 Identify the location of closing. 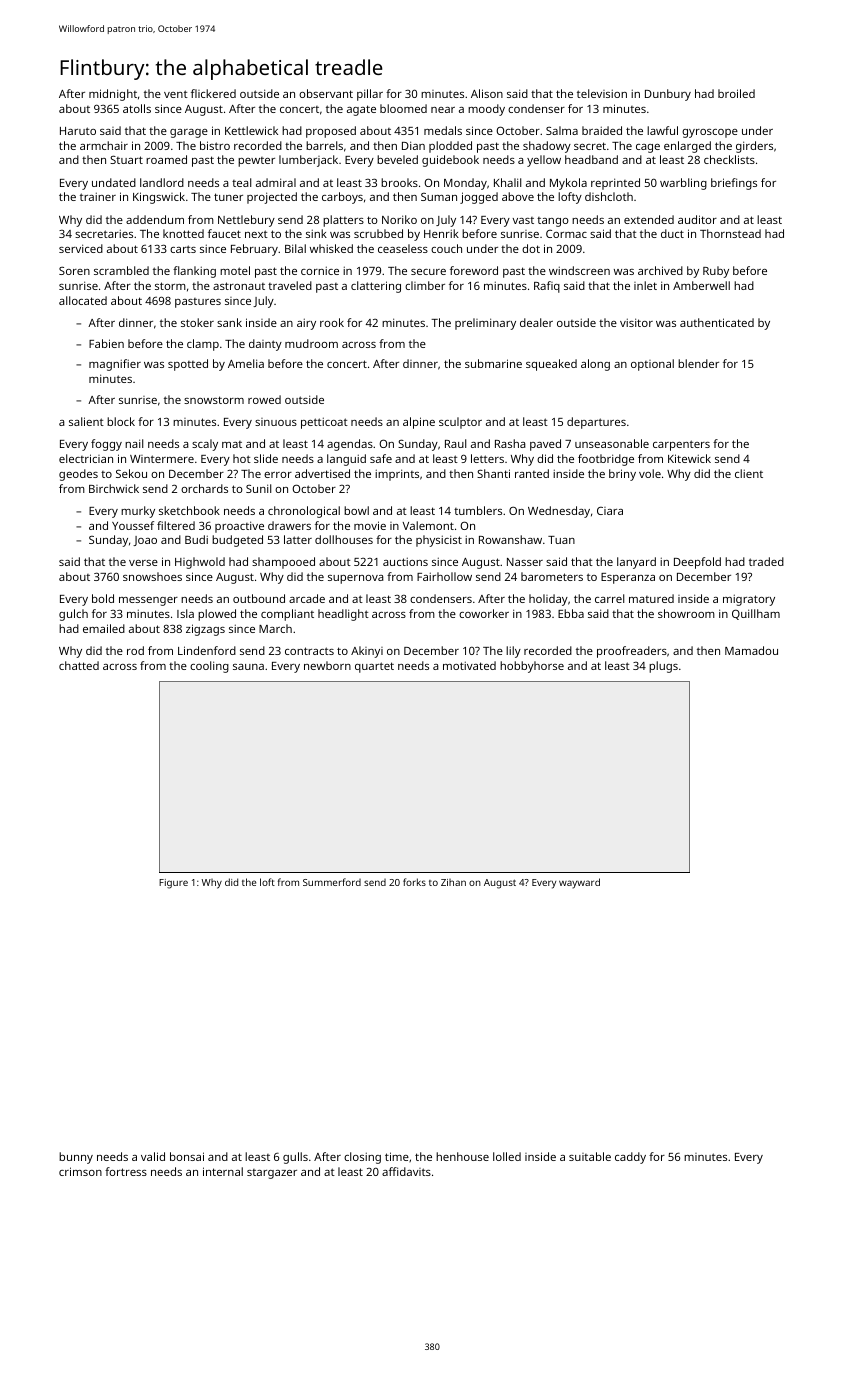
(362, 1158).
